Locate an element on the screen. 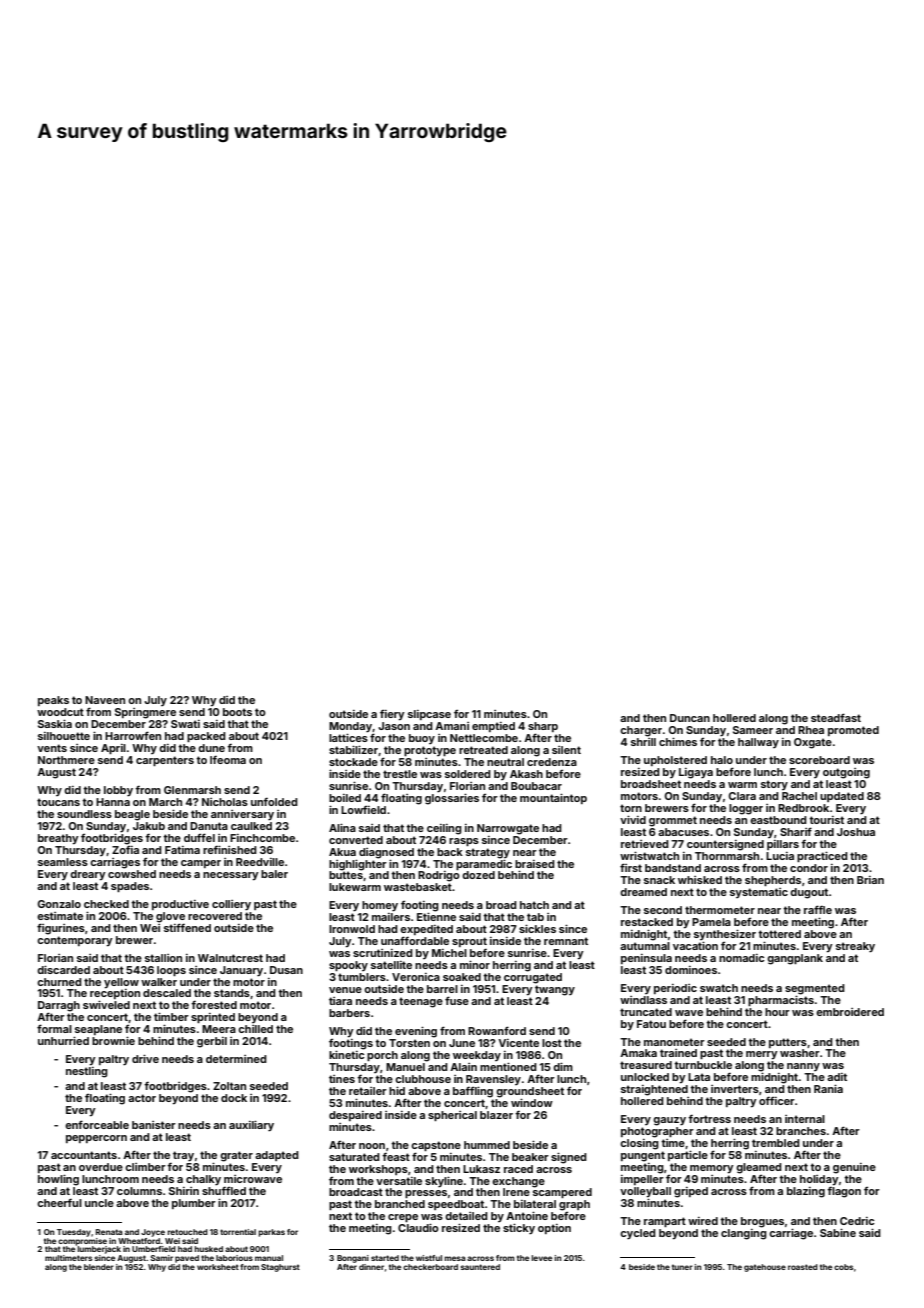  Springmere is located at coordinates (145, 713).
